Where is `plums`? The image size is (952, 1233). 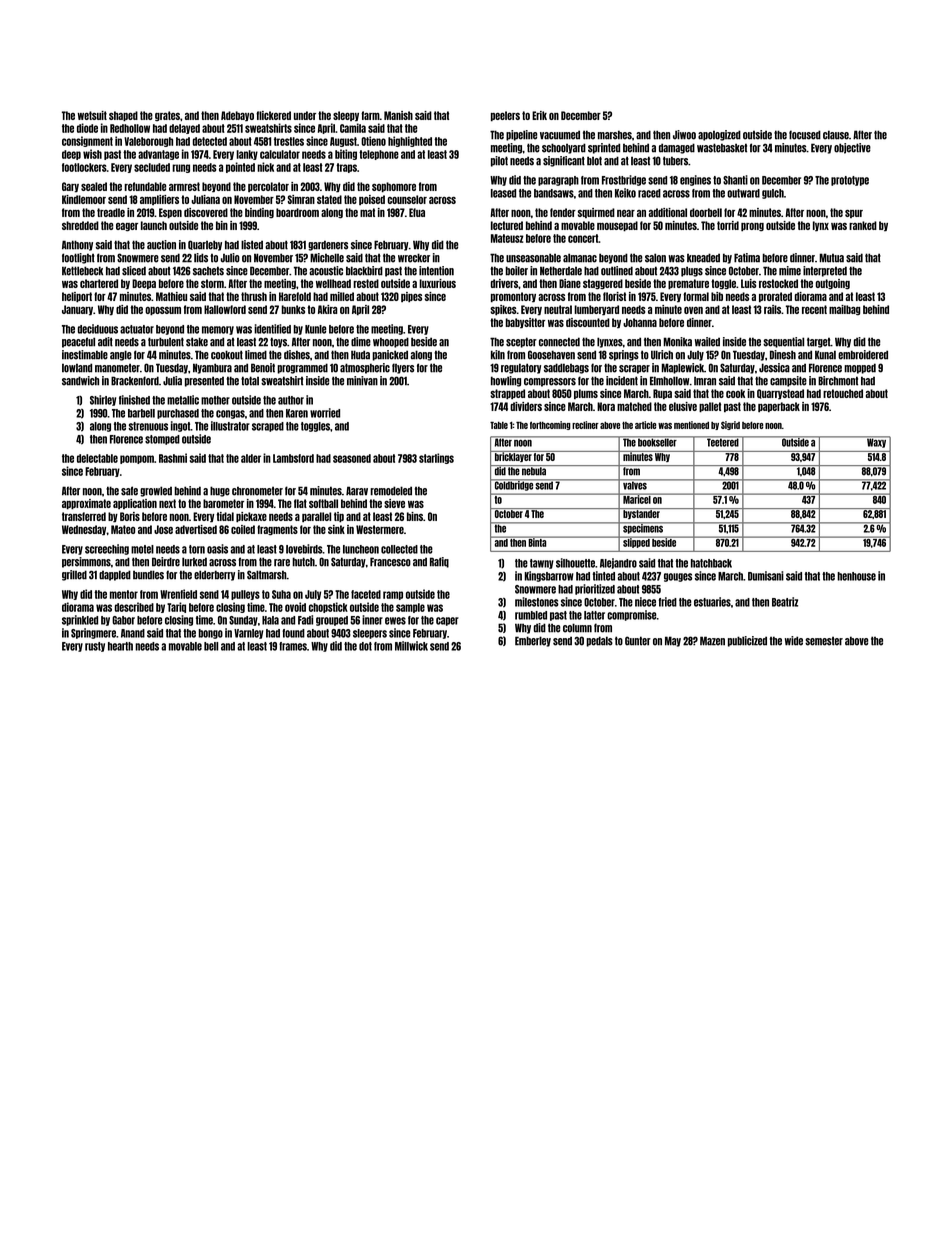 plums is located at coordinates (586, 394).
